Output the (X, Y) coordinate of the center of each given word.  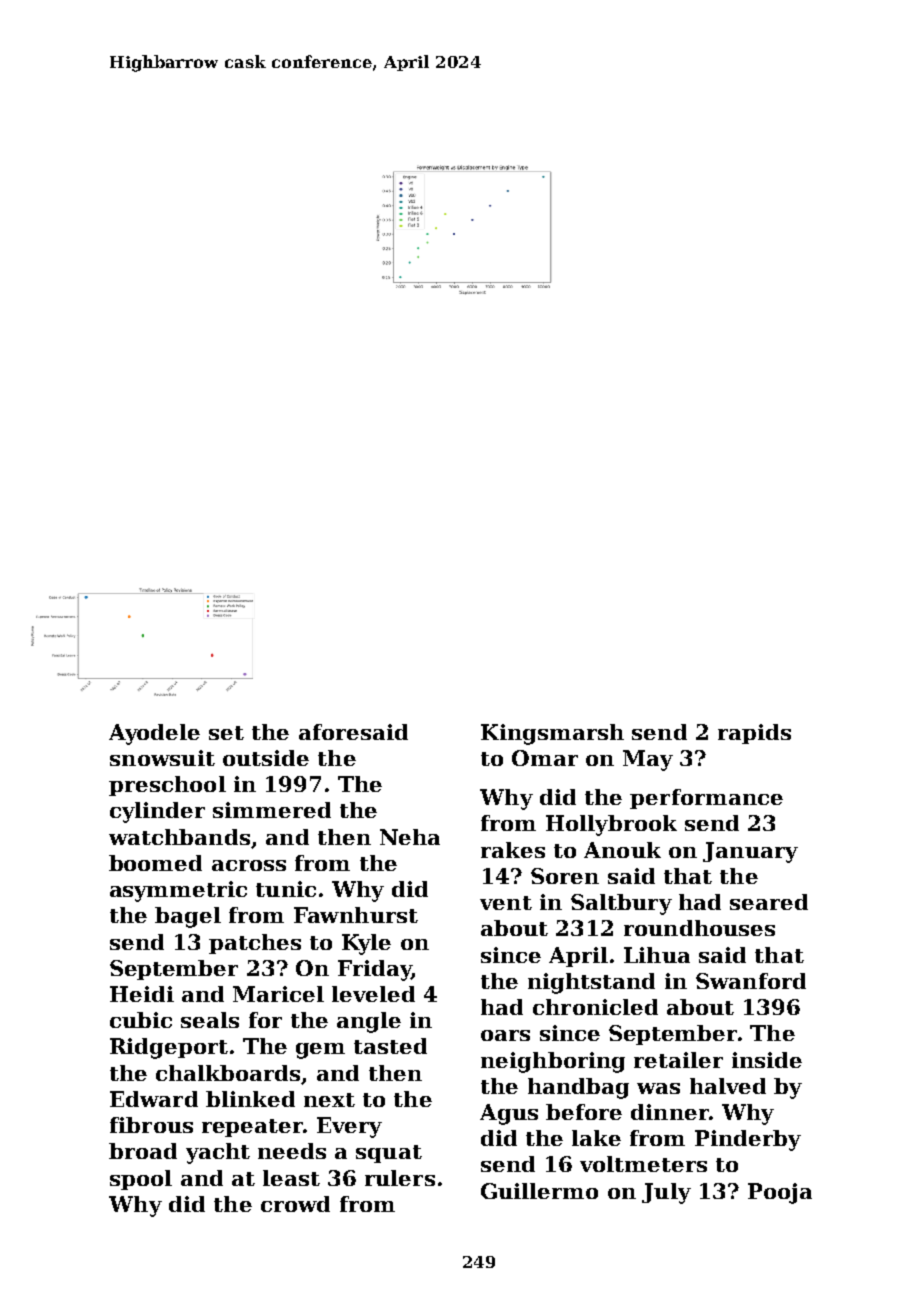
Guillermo (539, 1191)
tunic (286, 889)
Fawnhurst (356, 915)
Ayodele (154, 734)
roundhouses (699, 928)
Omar (545, 758)
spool (141, 1180)
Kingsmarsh (552, 734)
